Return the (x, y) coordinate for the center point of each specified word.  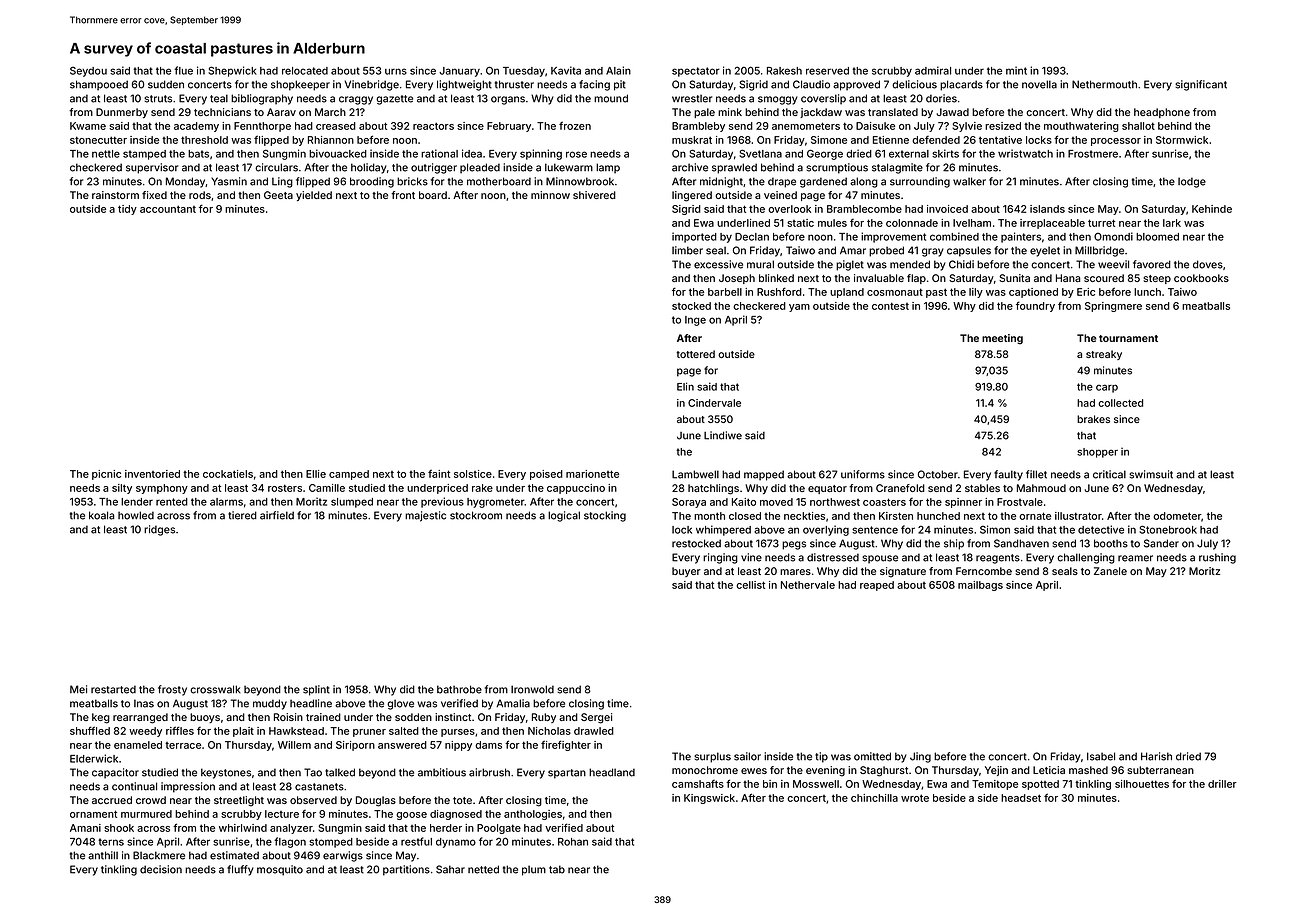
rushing (1217, 558)
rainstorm (115, 195)
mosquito (280, 870)
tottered (695, 354)
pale (704, 113)
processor (1116, 142)
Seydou (88, 71)
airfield (277, 515)
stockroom (476, 515)
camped (349, 475)
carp (1107, 388)
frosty (172, 690)
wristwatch (1025, 153)
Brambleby (698, 127)
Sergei (596, 718)
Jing (920, 757)
